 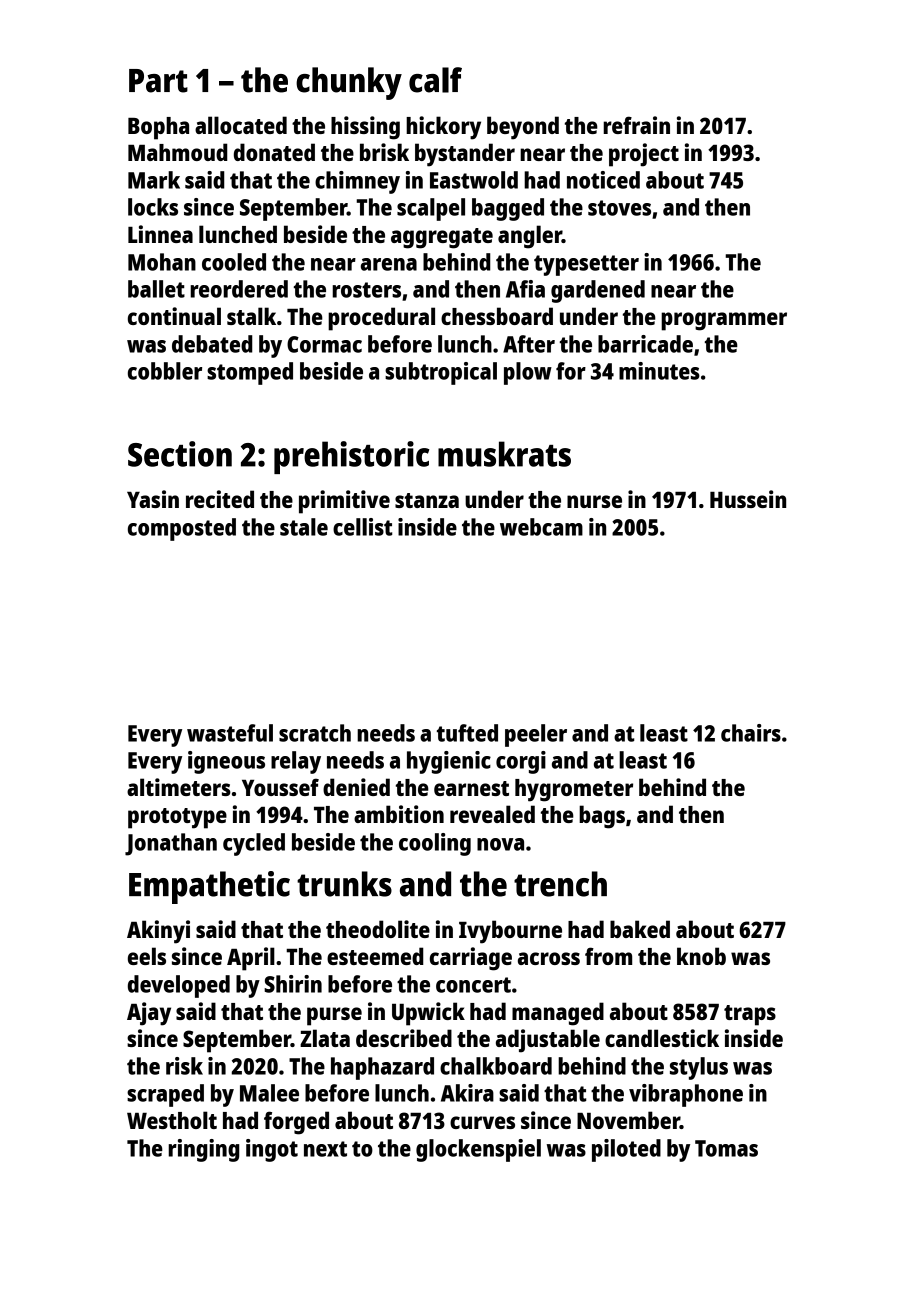 What do you see at coordinates (636, 125) in the screenshot?
I see `refrain` at bounding box center [636, 125].
